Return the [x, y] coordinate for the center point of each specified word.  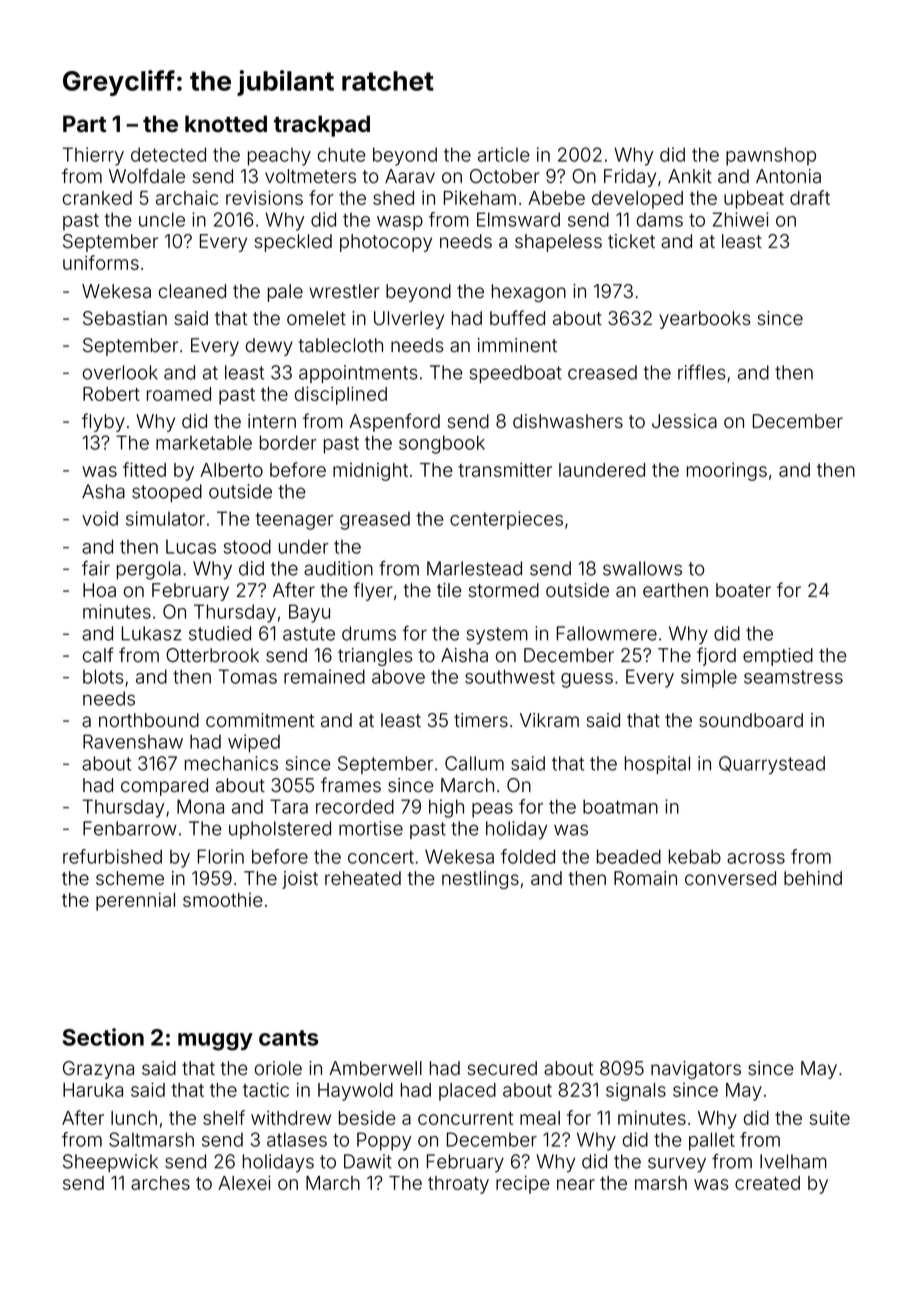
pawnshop [771, 156]
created [767, 1183]
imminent [517, 345]
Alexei [244, 1183]
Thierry [93, 156]
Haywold [355, 1092]
